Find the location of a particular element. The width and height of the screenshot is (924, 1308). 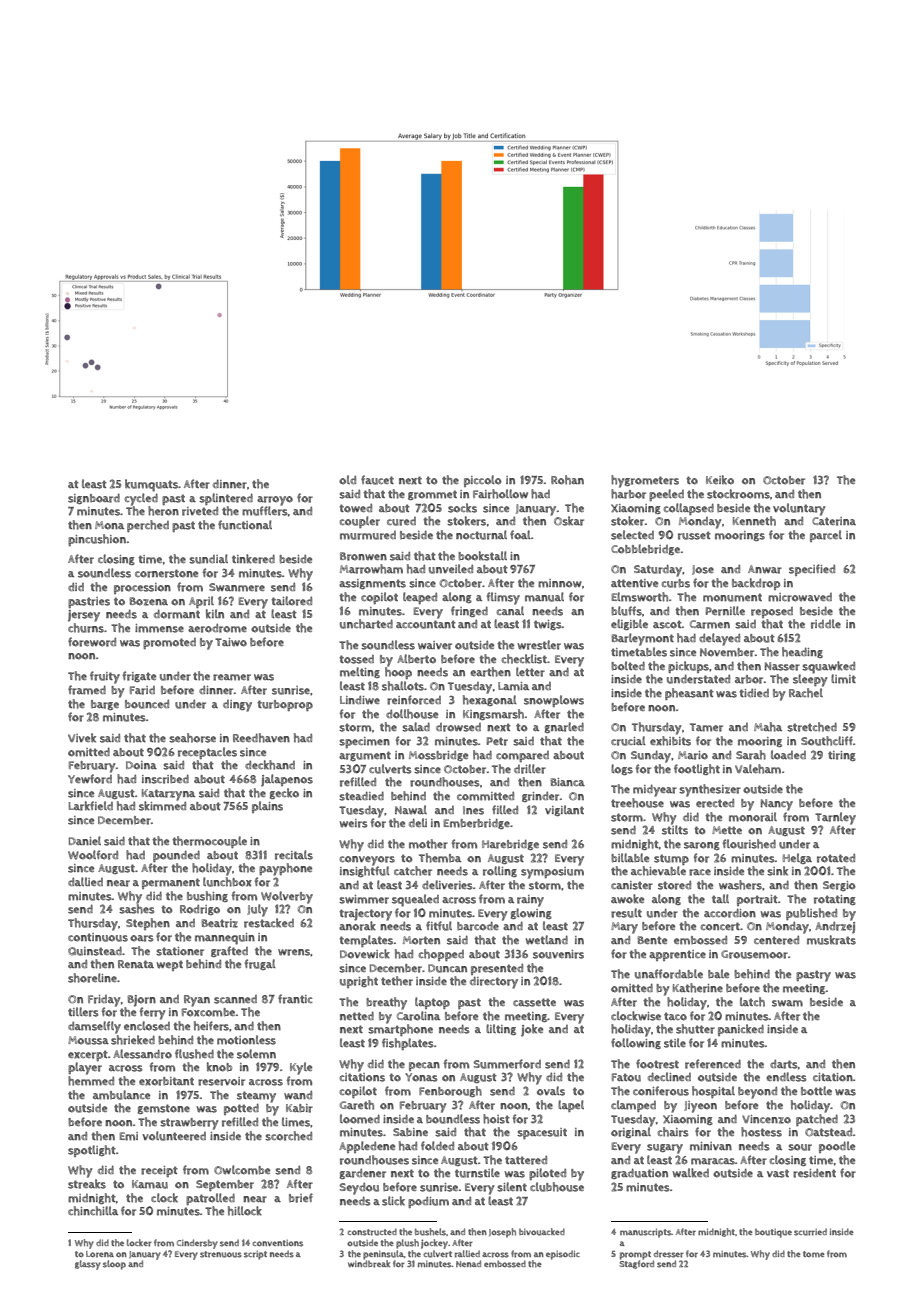

piccolo is located at coordinates (482, 481).
